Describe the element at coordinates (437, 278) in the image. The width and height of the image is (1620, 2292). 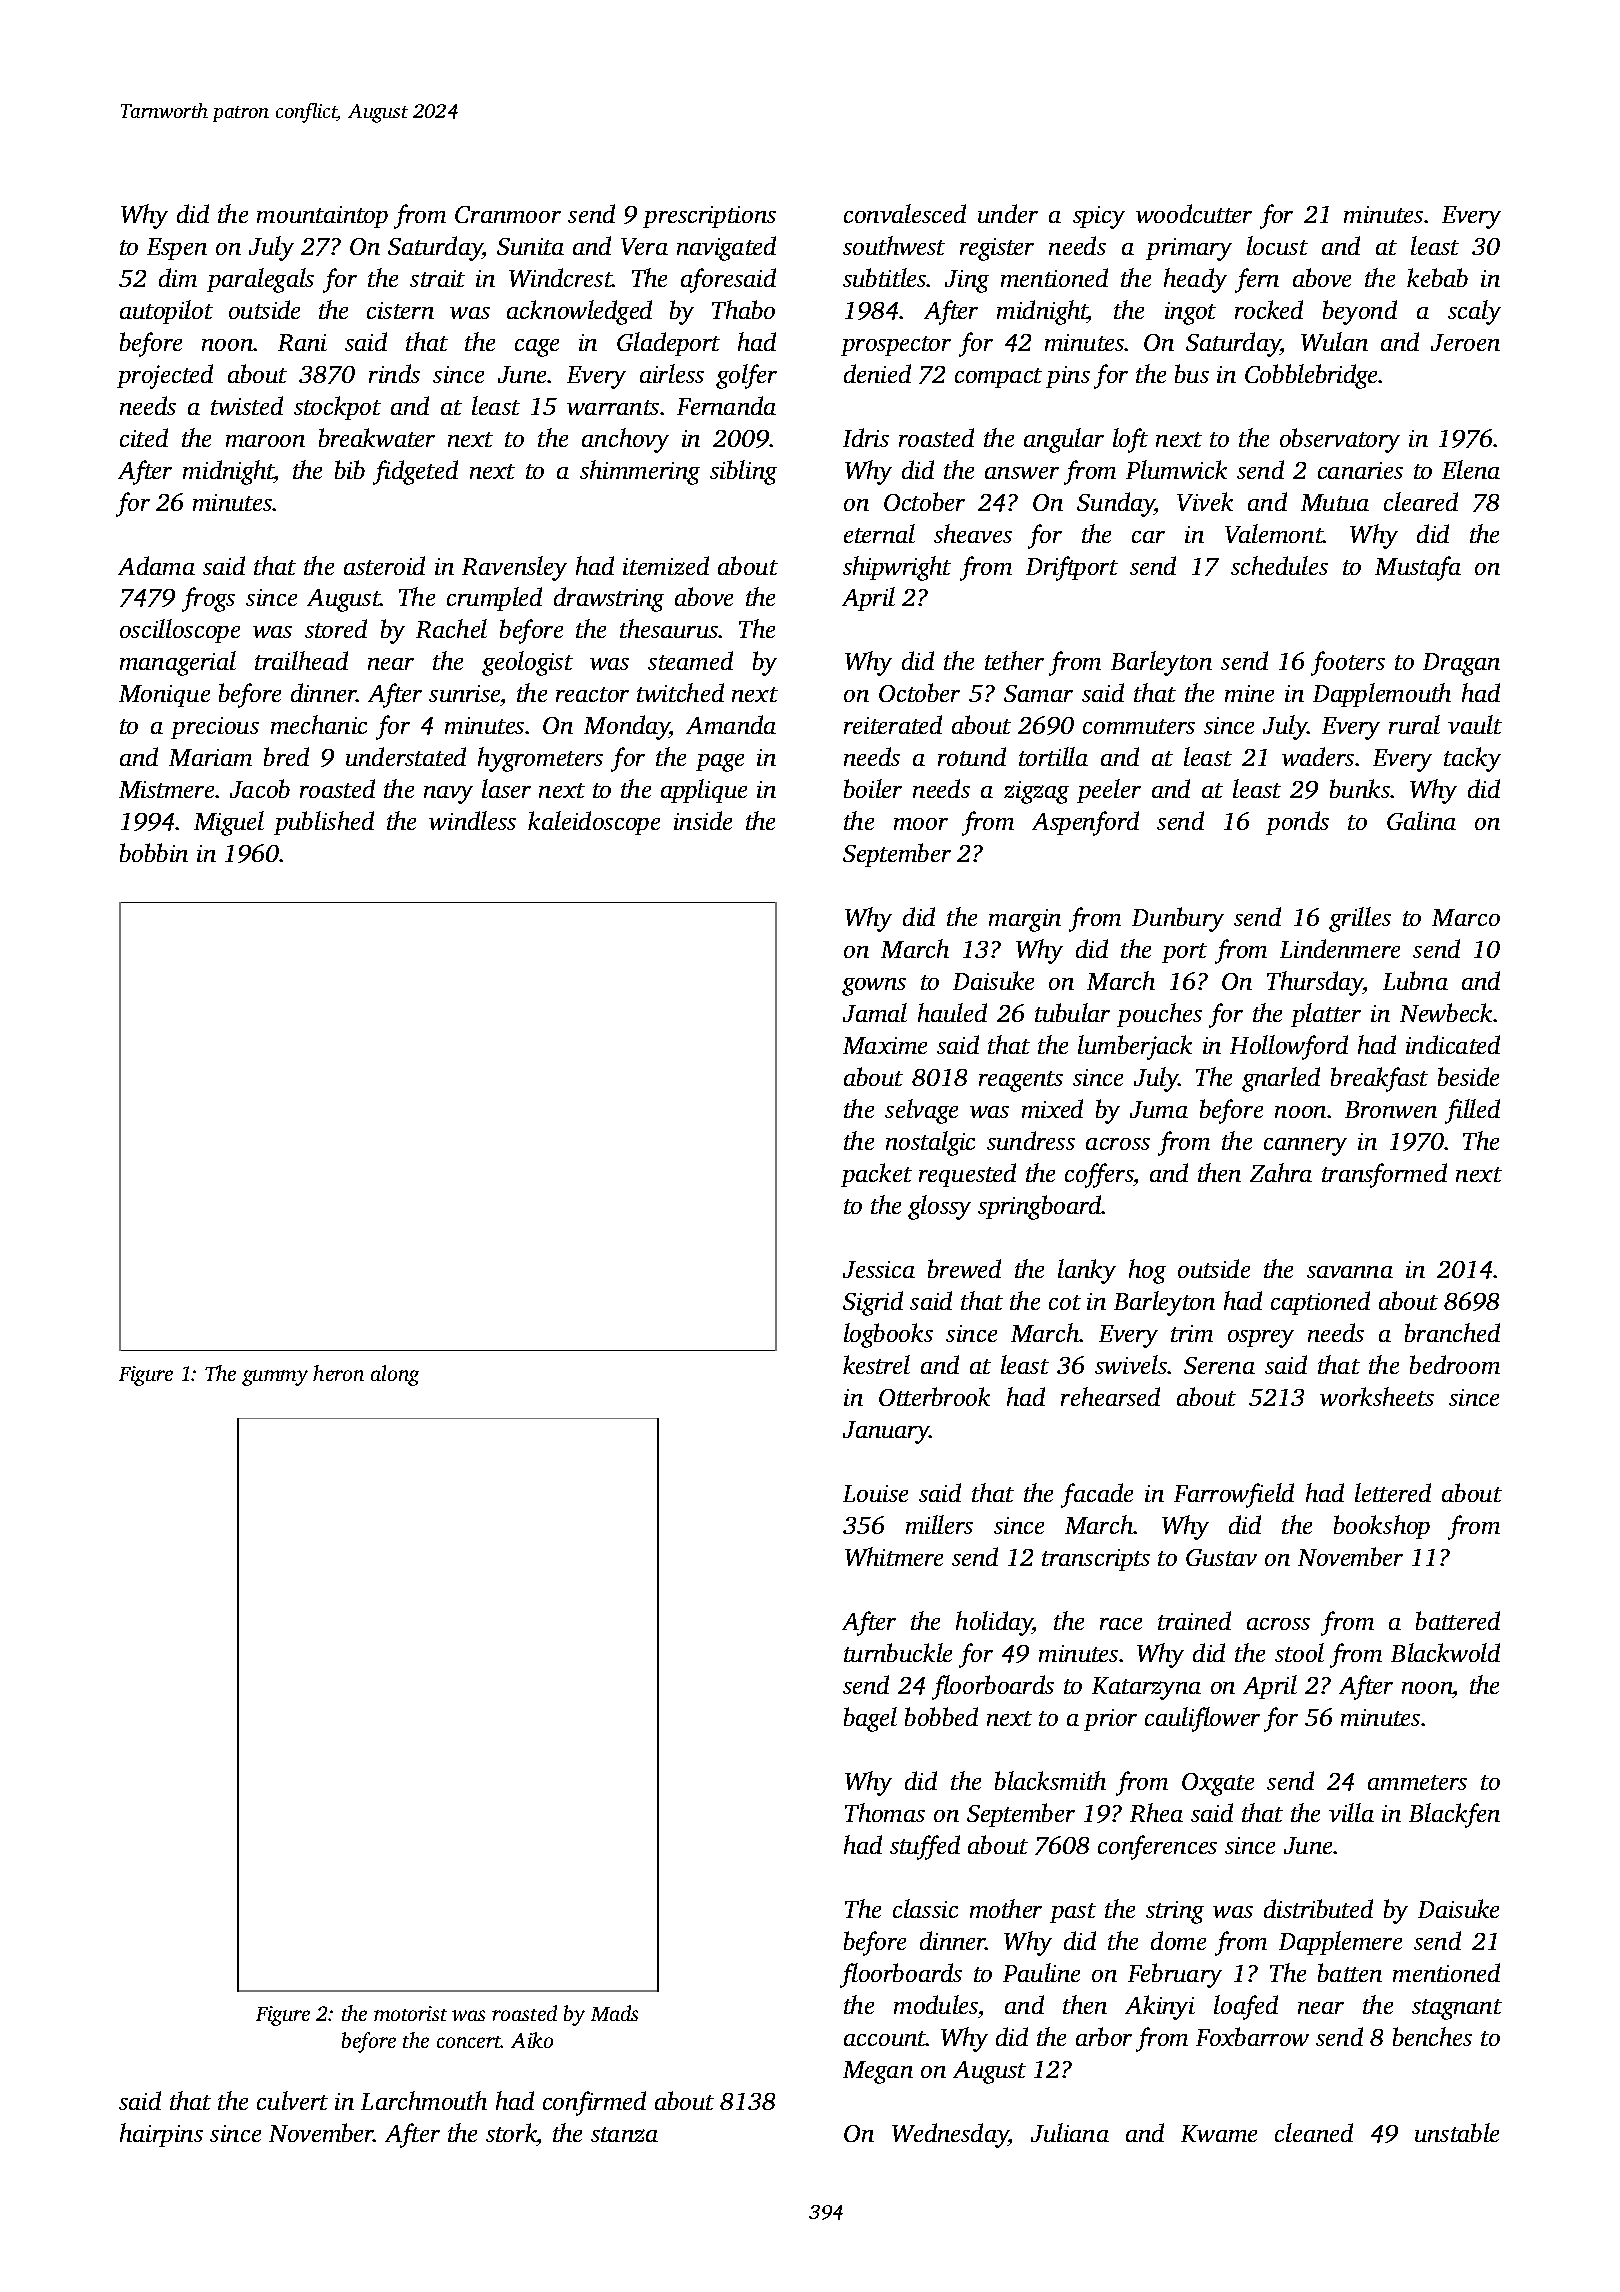
I see `strait` at that location.
